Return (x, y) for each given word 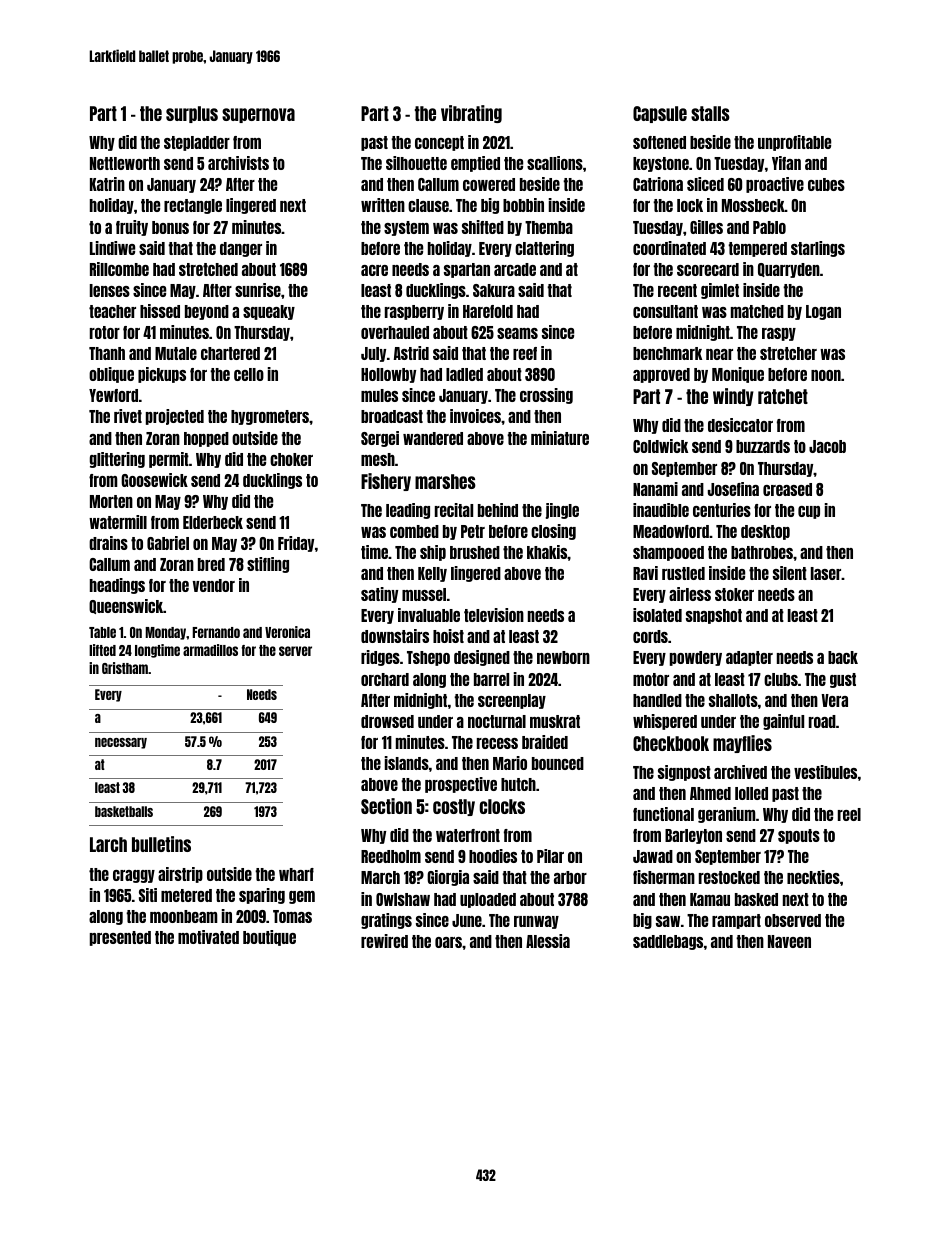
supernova (258, 115)
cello (249, 374)
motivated (208, 937)
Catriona (658, 184)
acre (374, 270)
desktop (765, 532)
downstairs (395, 636)
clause (428, 205)
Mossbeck (753, 205)
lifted (102, 650)
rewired (384, 941)
